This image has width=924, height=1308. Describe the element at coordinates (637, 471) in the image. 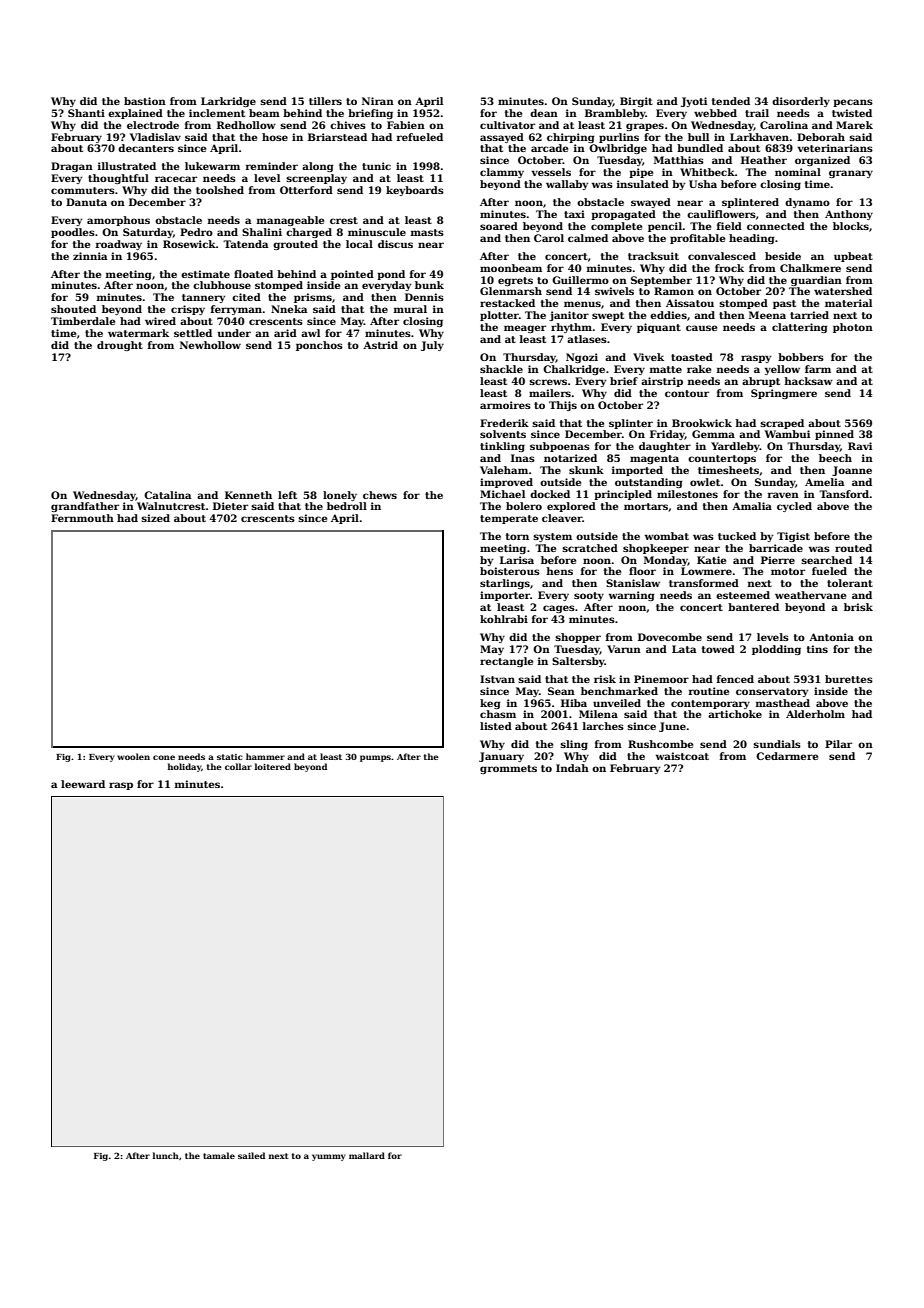

I see `imported` at that location.
